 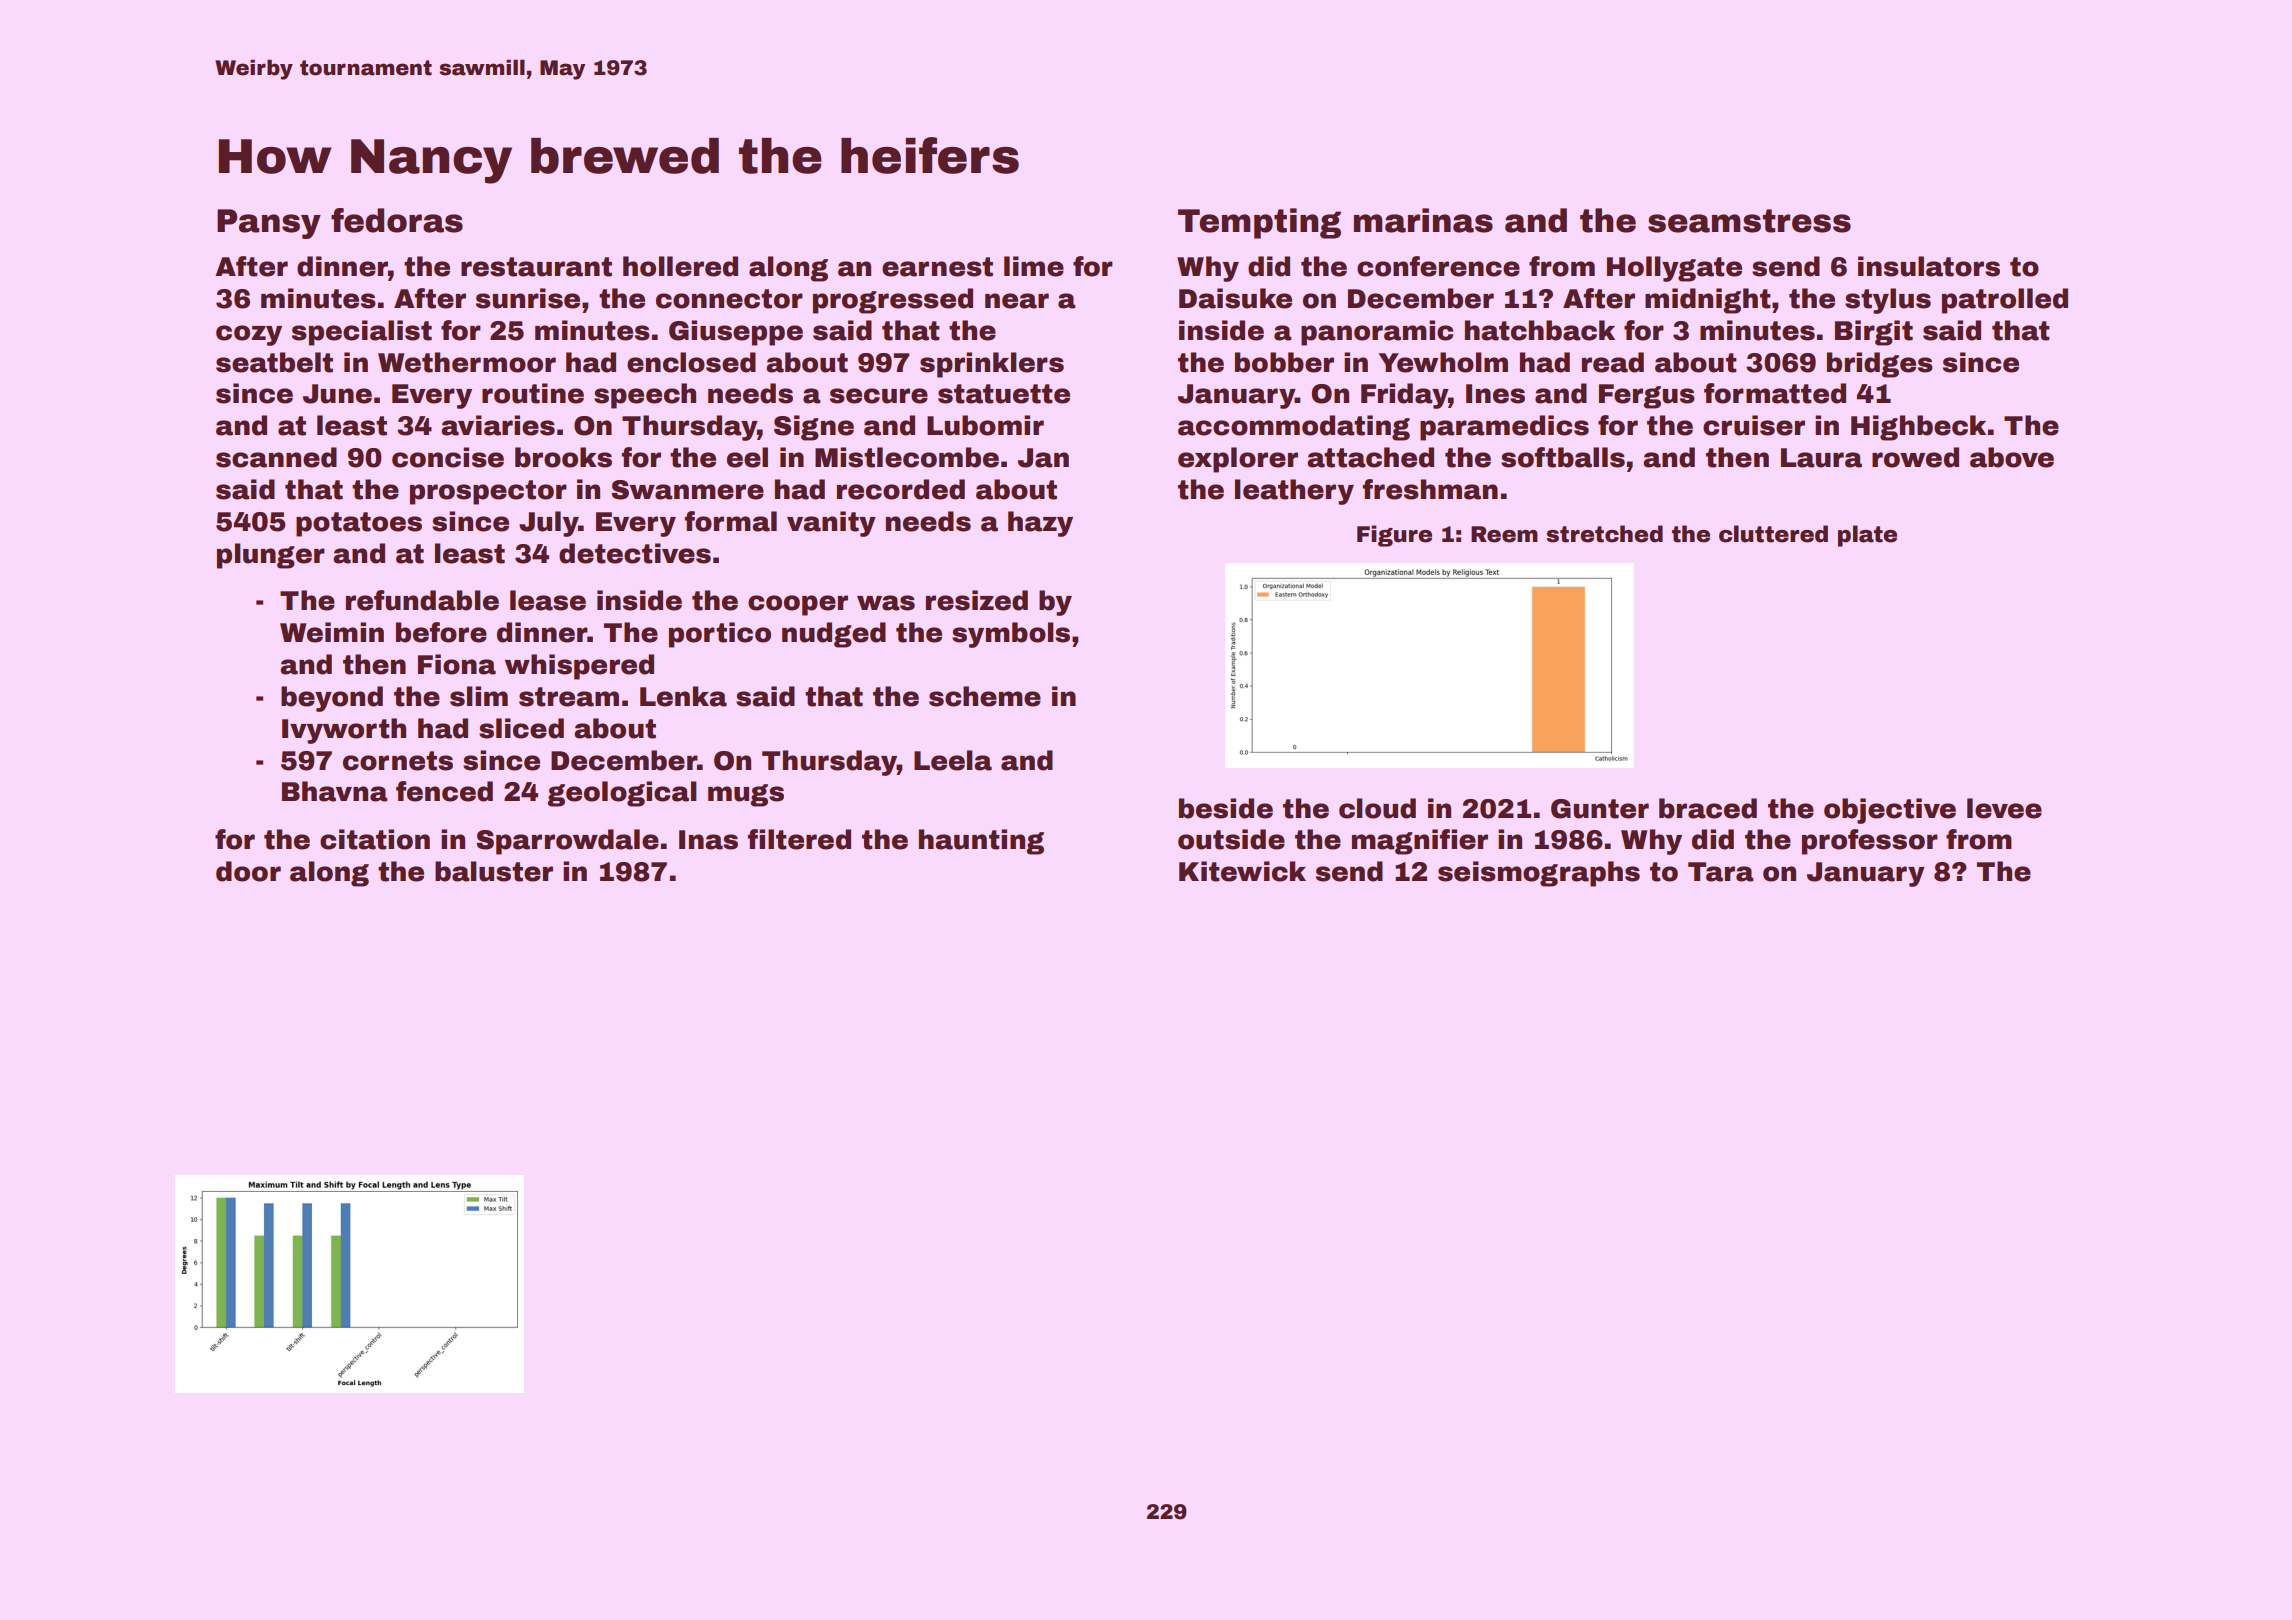 I want to click on scheme, so click(x=985, y=696).
